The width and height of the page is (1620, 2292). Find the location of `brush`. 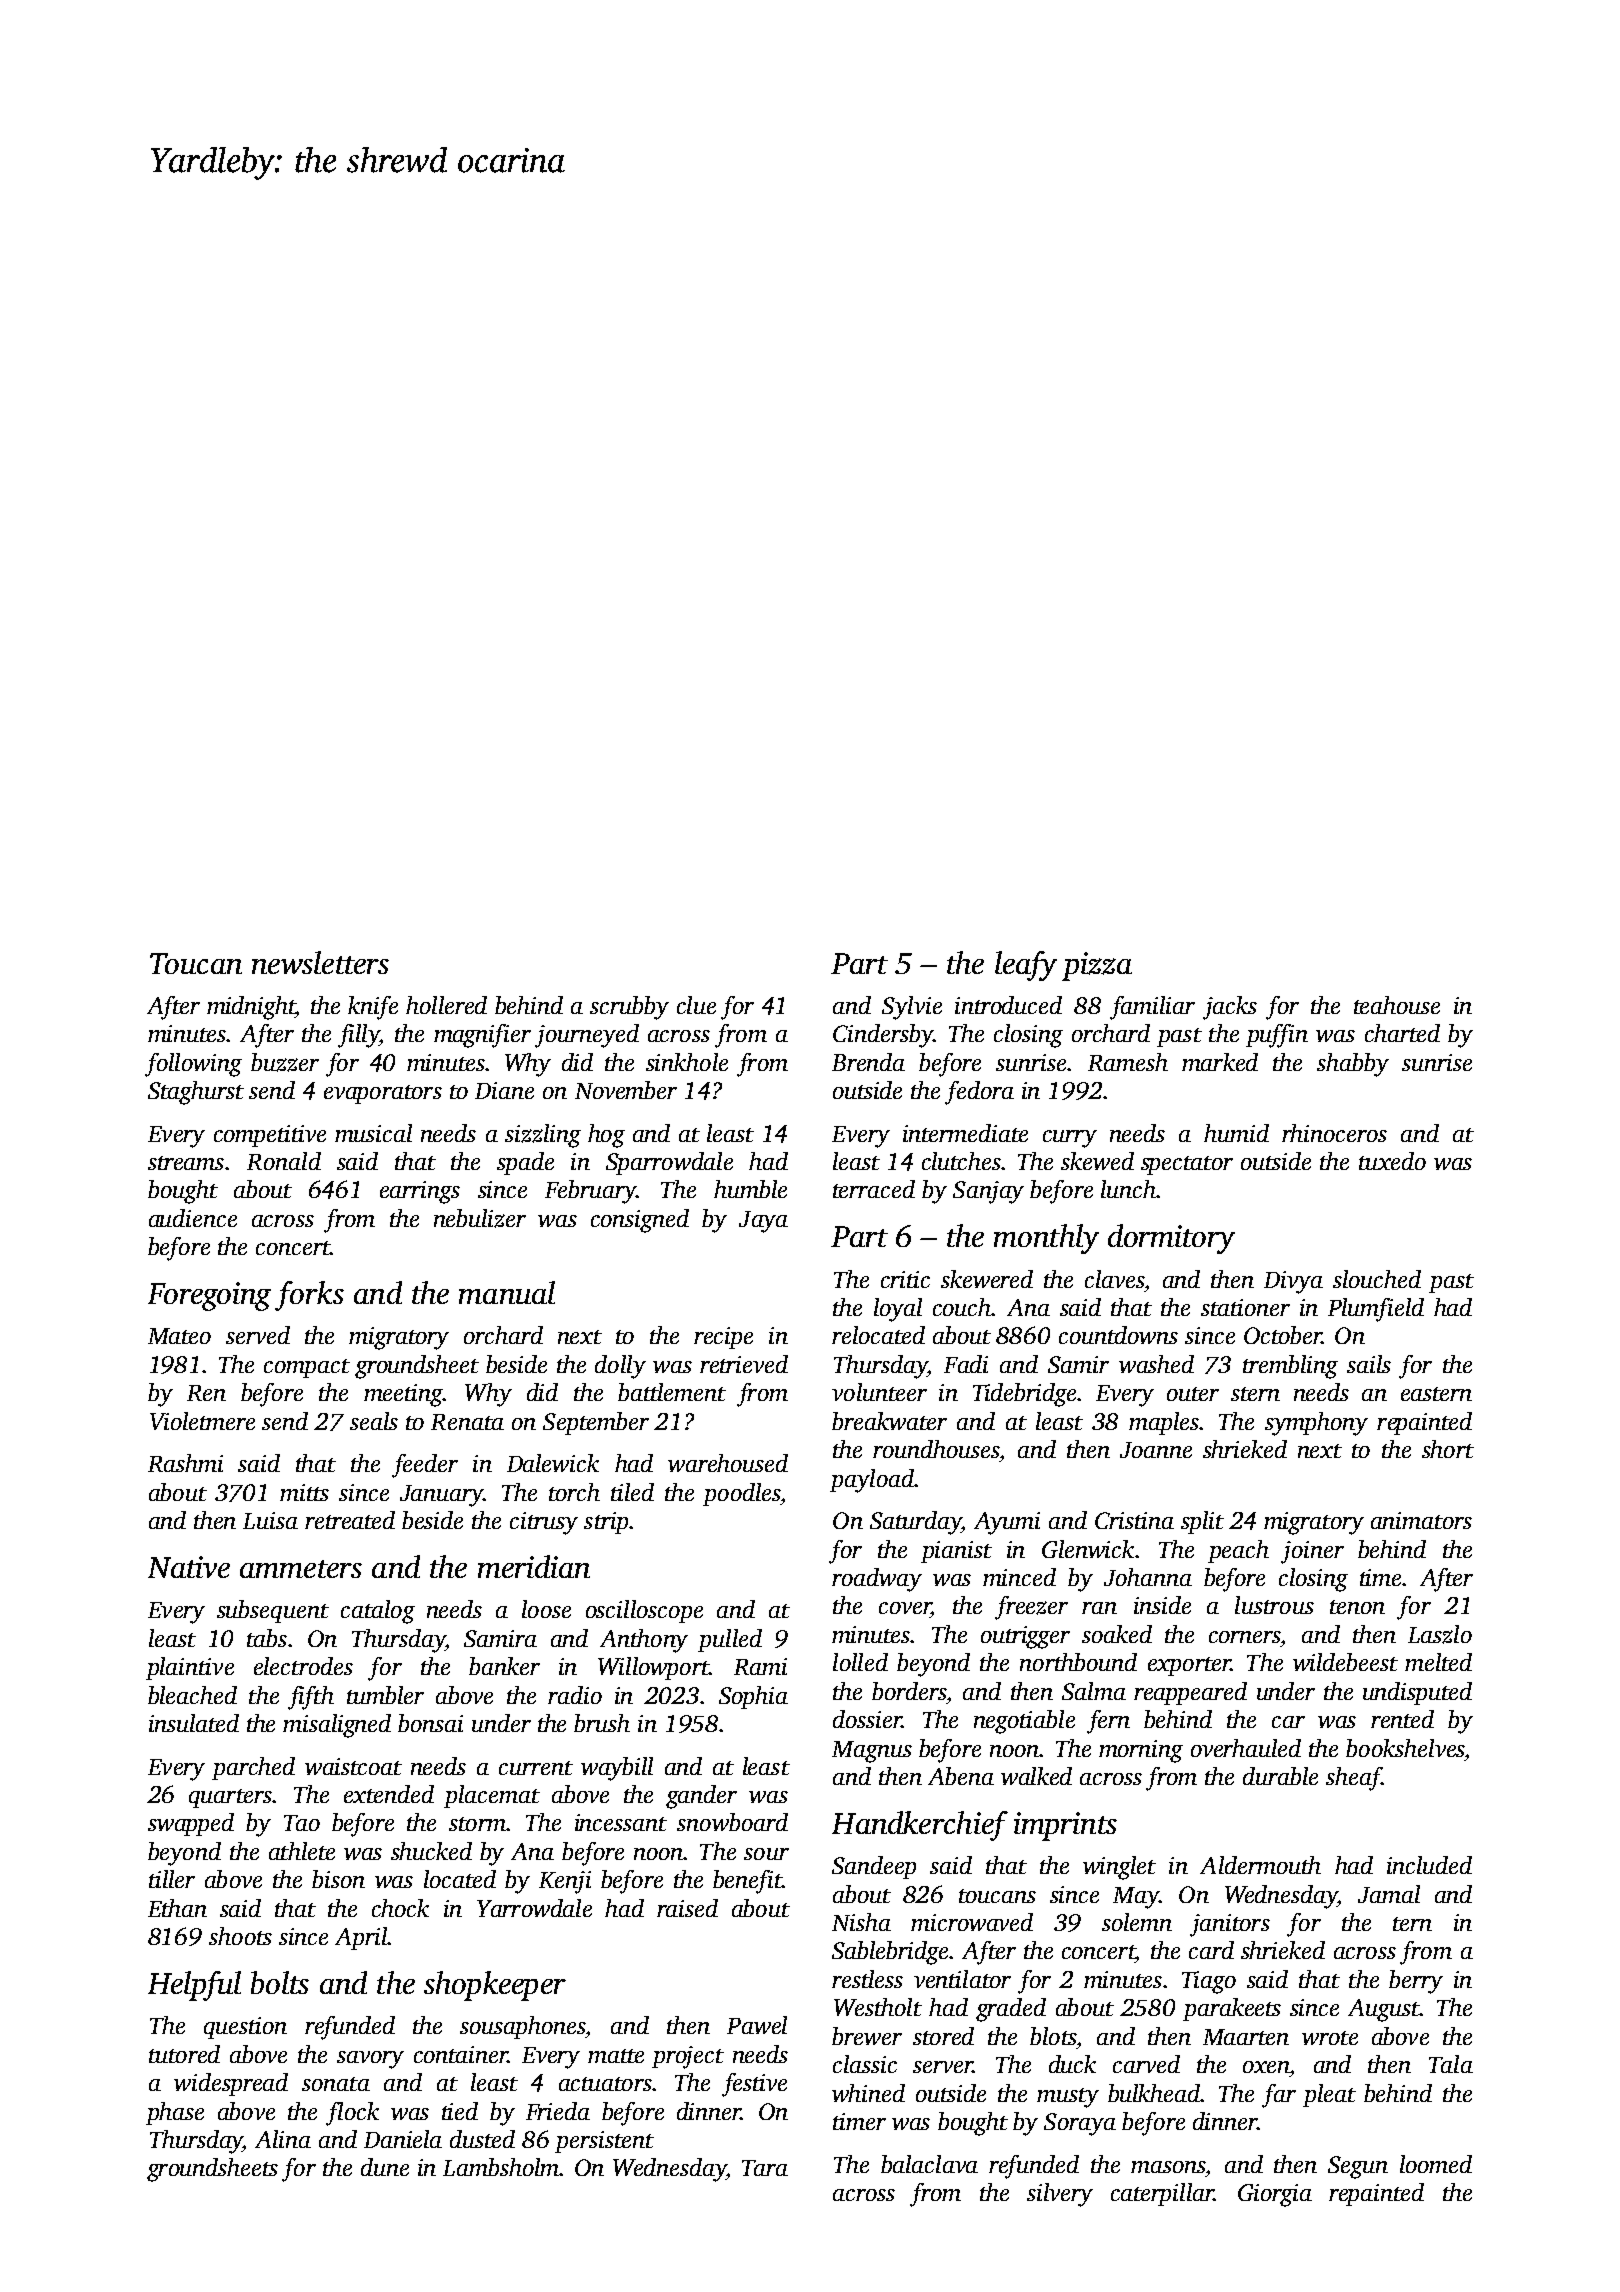

brush is located at coordinates (602, 1723).
